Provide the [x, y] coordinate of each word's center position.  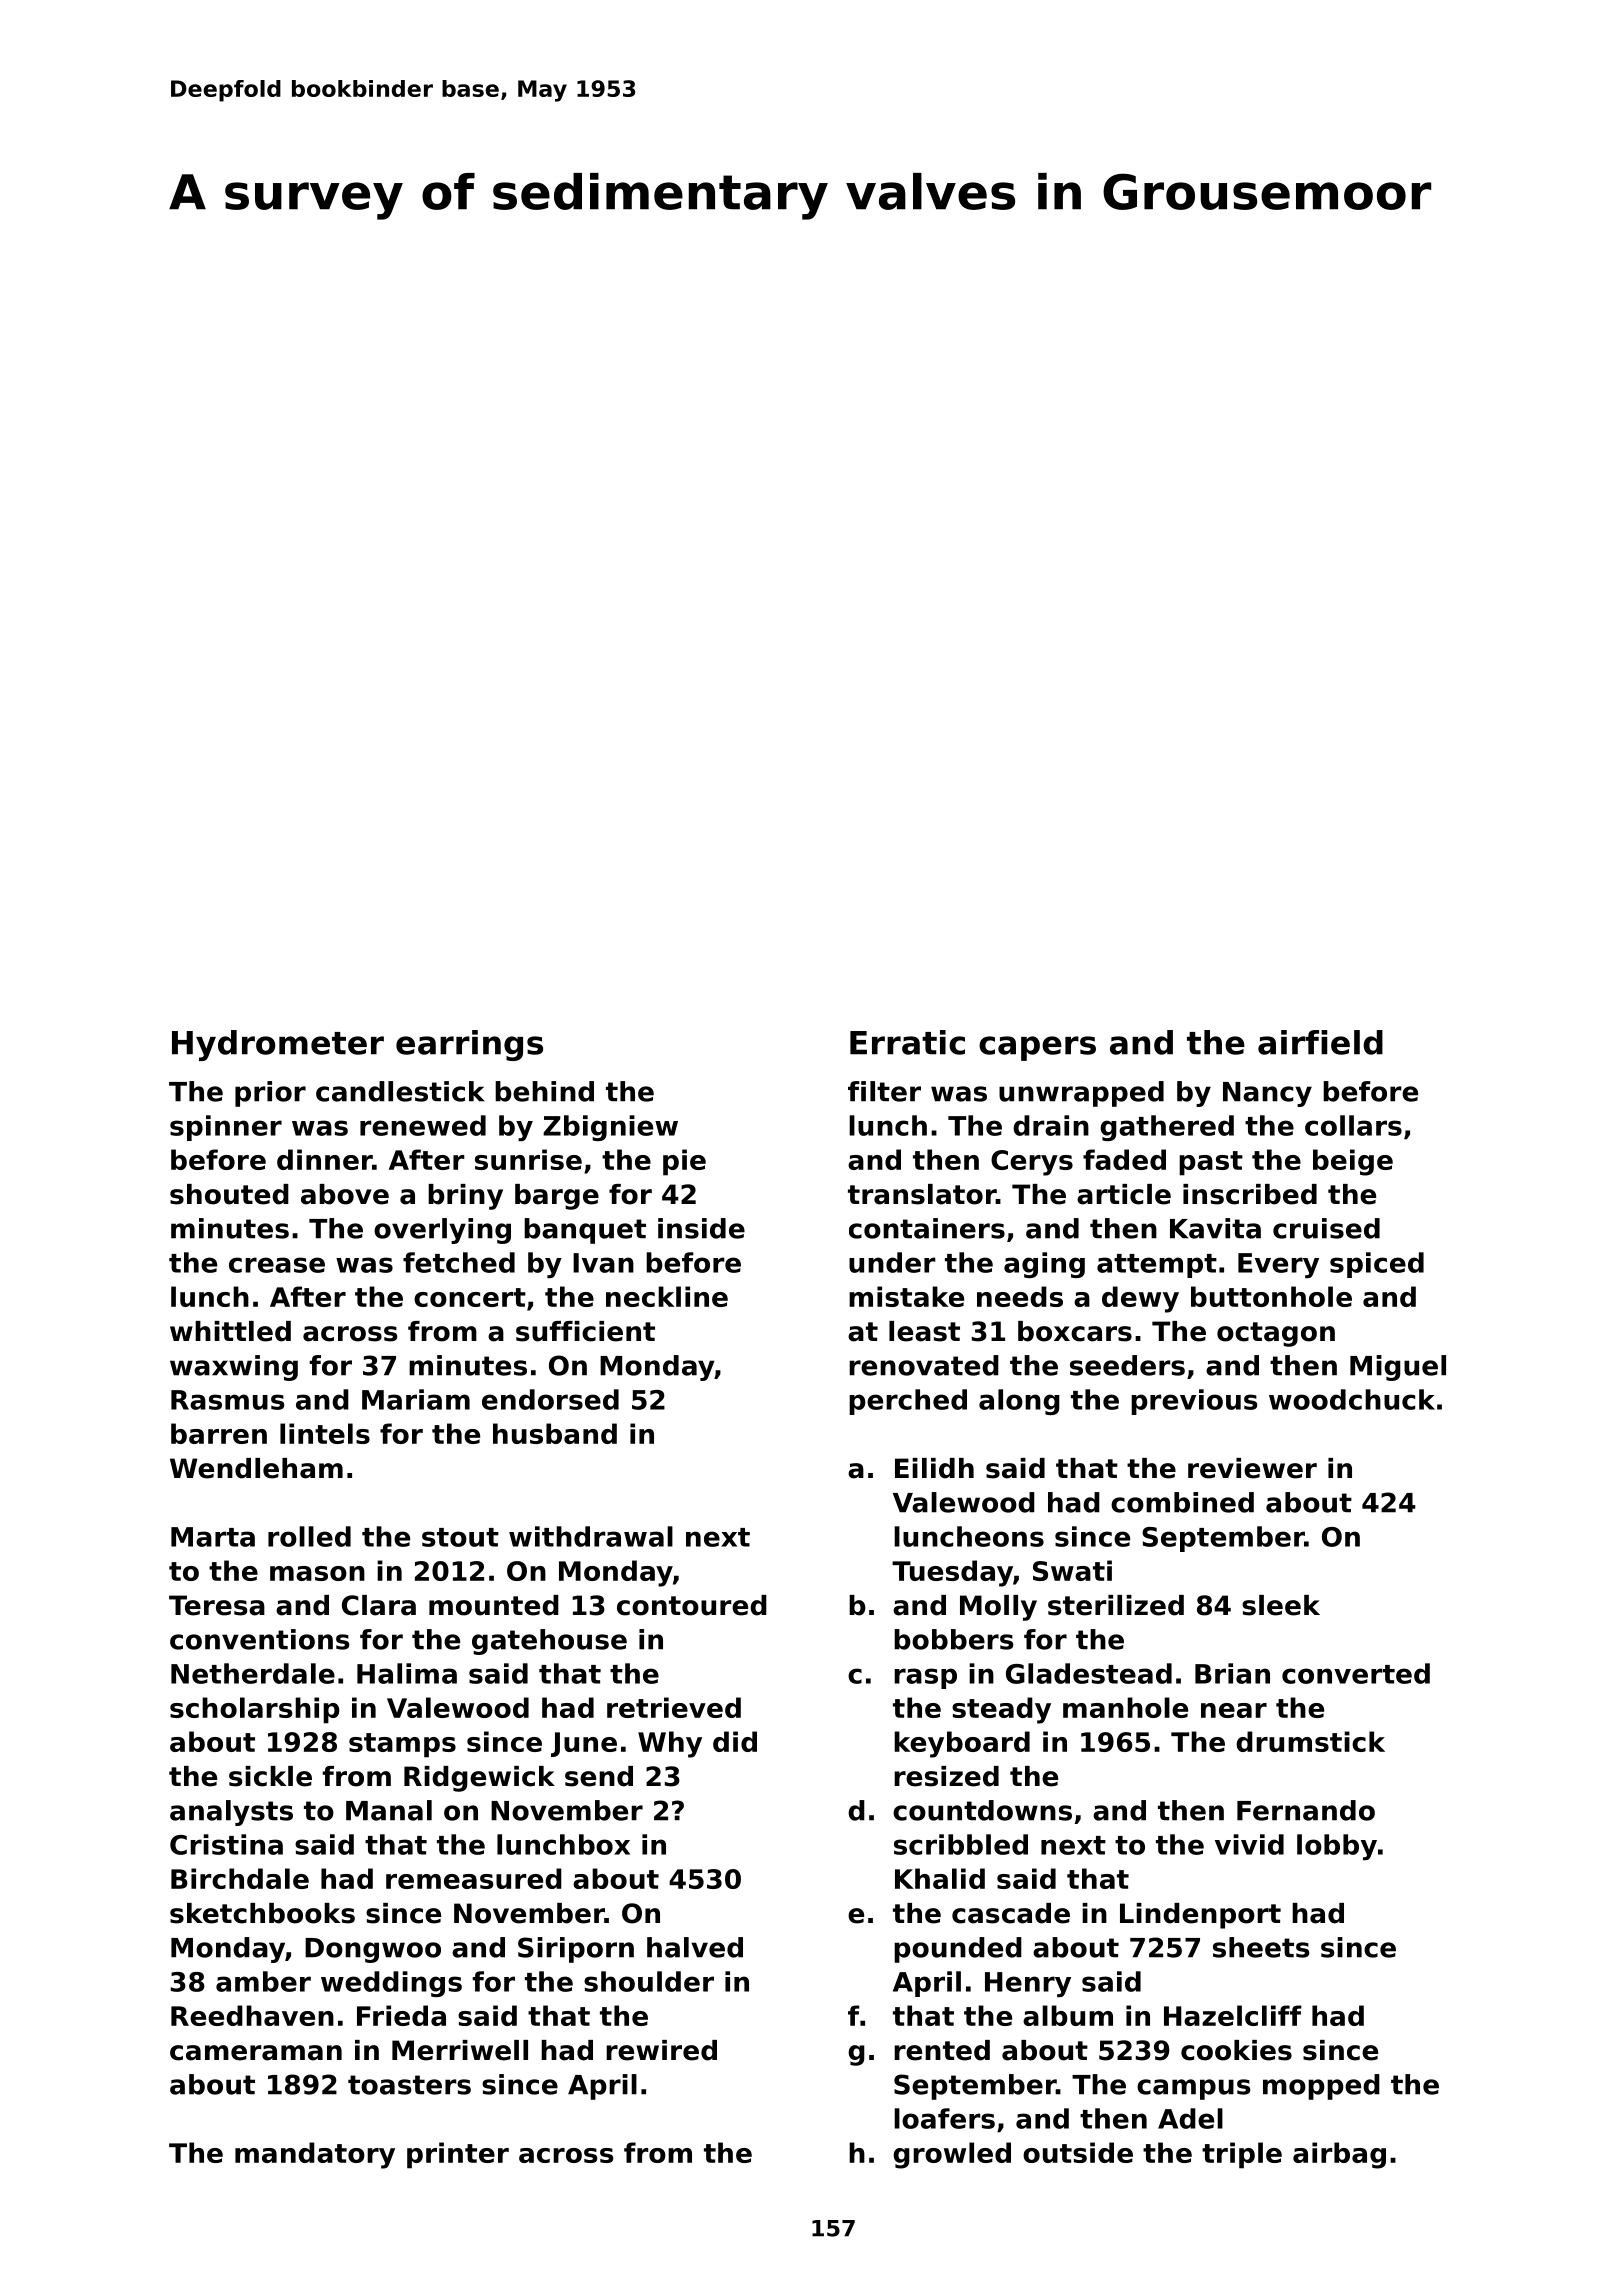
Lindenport [1200, 1916]
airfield [1320, 1042]
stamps [402, 1745]
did [735, 1741]
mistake [906, 1296]
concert [470, 1297]
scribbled [961, 1844]
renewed [423, 1125]
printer [458, 2155]
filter [884, 1091]
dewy [1140, 1299]
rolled [309, 1536]
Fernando [1306, 1810]
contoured [692, 1605]
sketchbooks [262, 1913]
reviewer [1252, 1468]
